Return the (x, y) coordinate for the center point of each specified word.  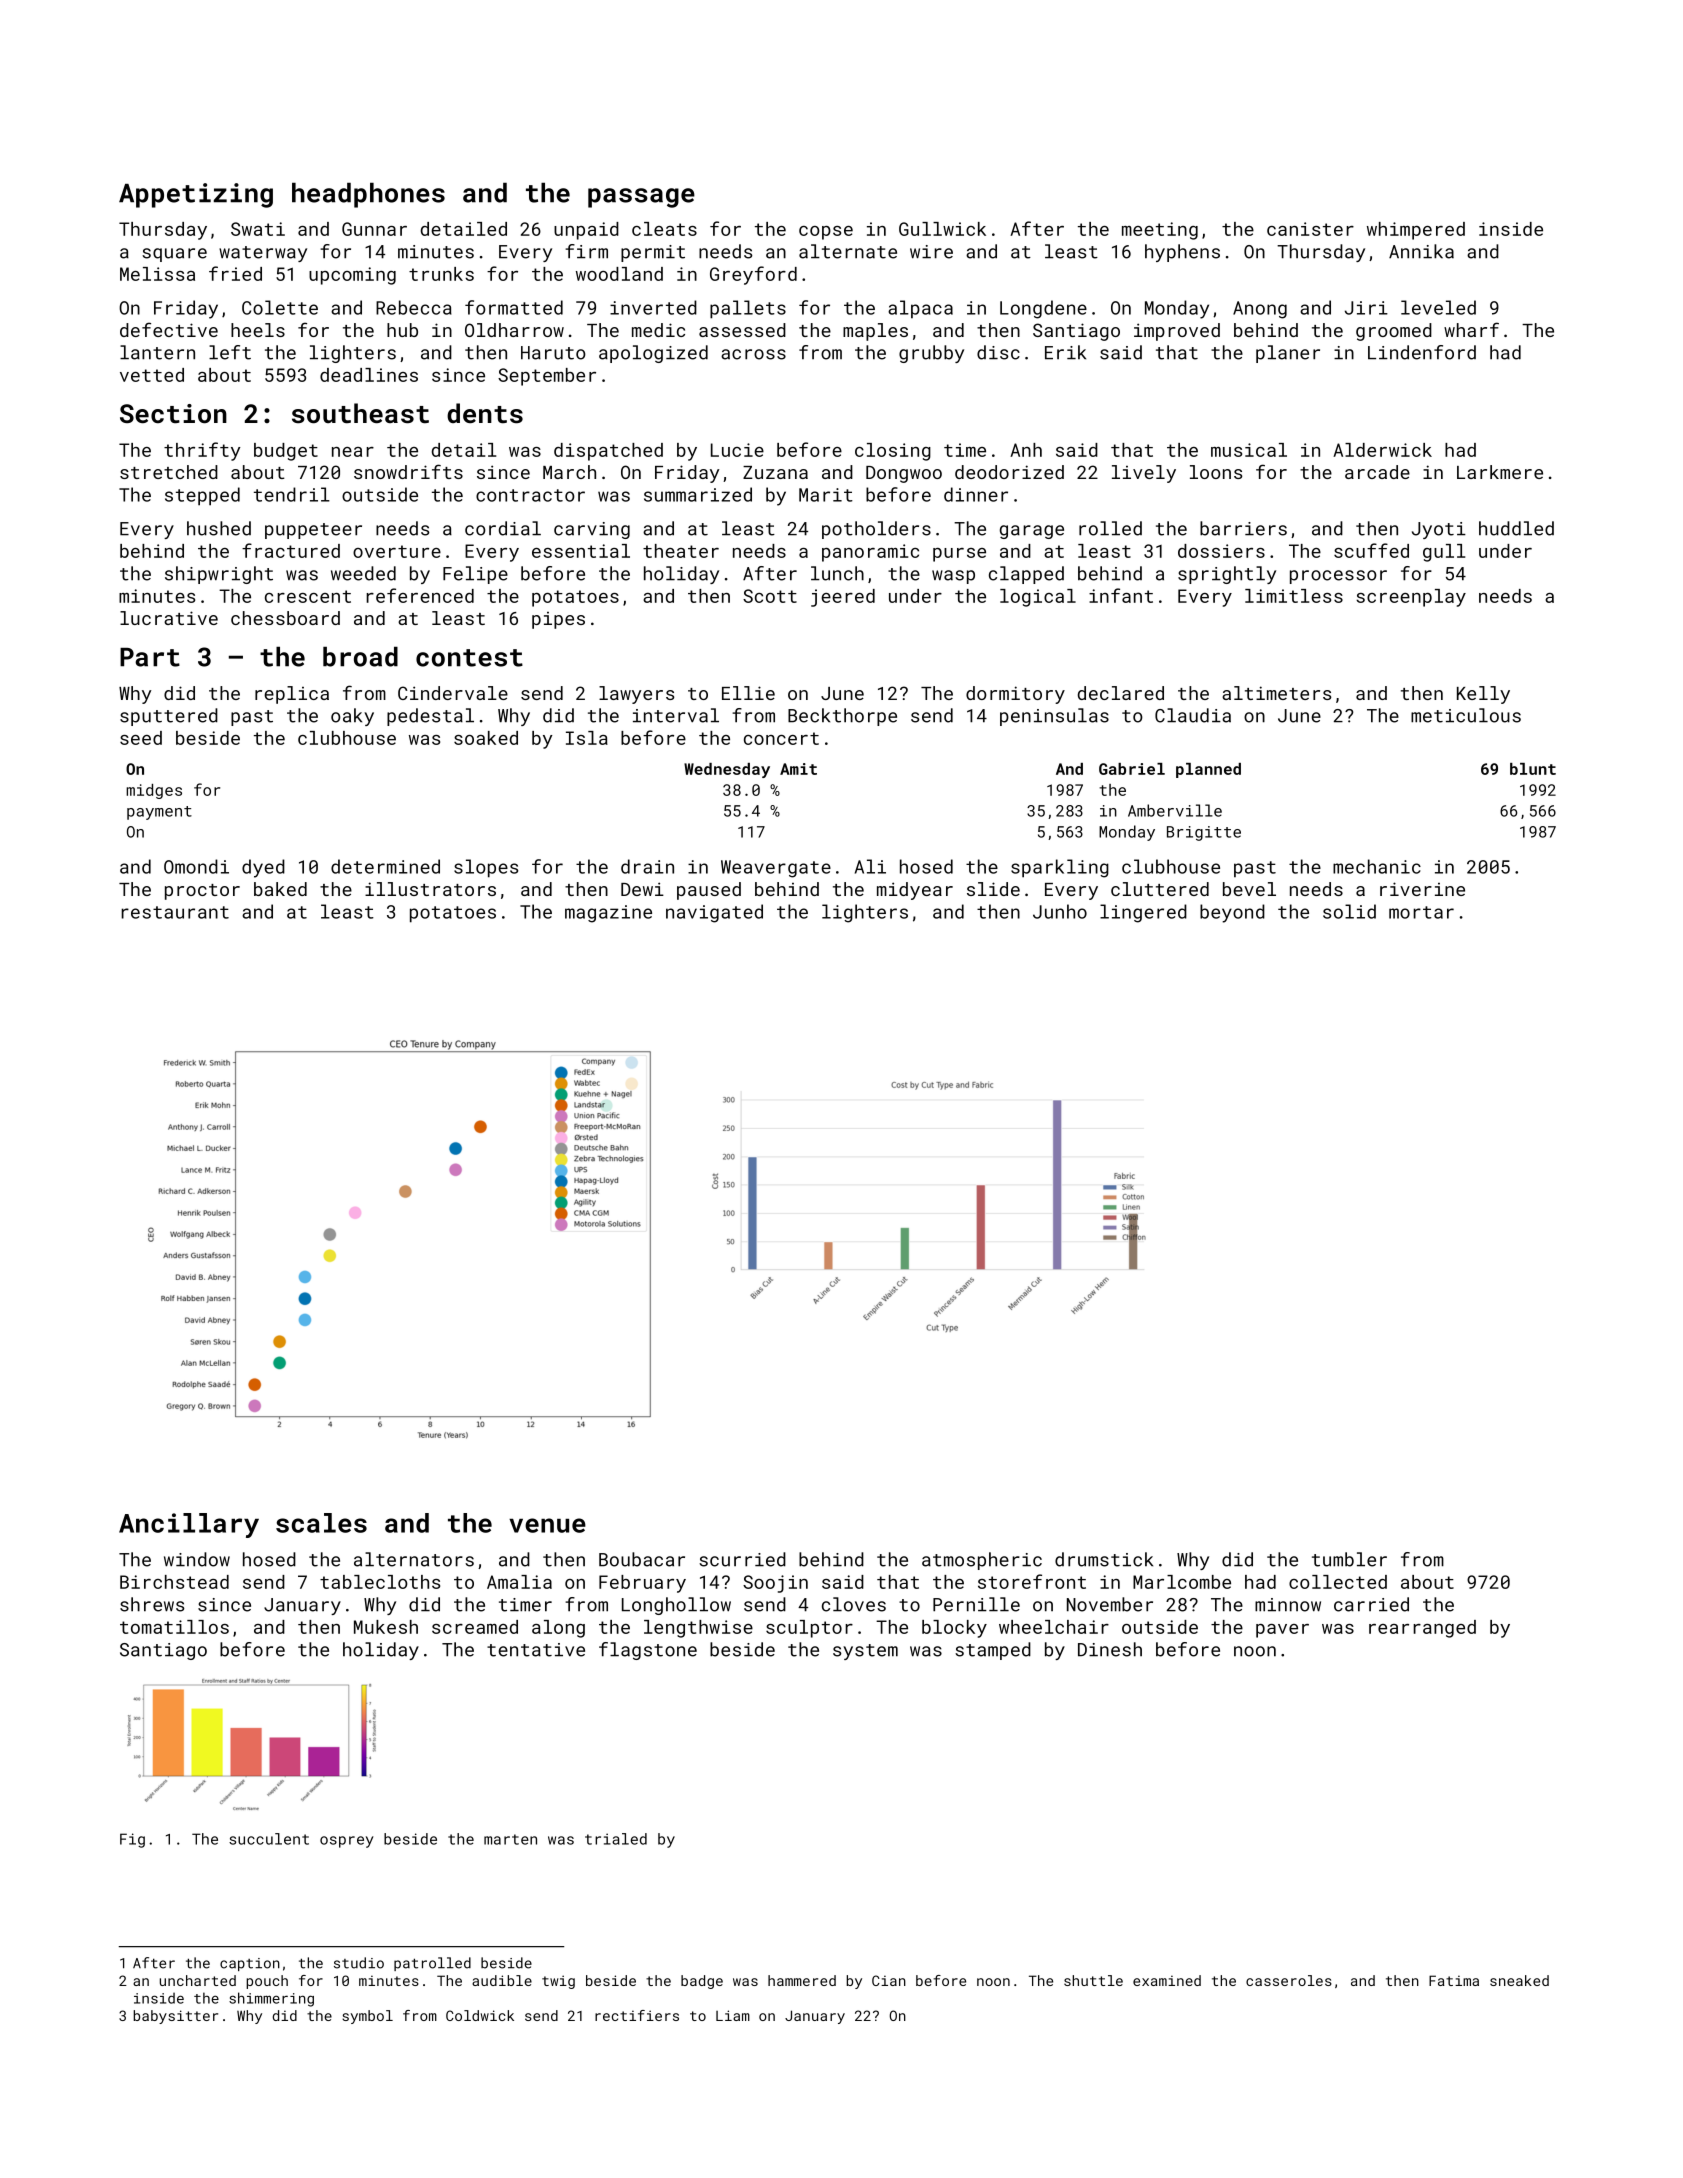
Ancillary (189, 1525)
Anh (1026, 450)
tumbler (1349, 1559)
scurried (742, 1559)
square (174, 255)
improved (1177, 332)
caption (250, 1964)
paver (1282, 1631)
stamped (993, 1651)
